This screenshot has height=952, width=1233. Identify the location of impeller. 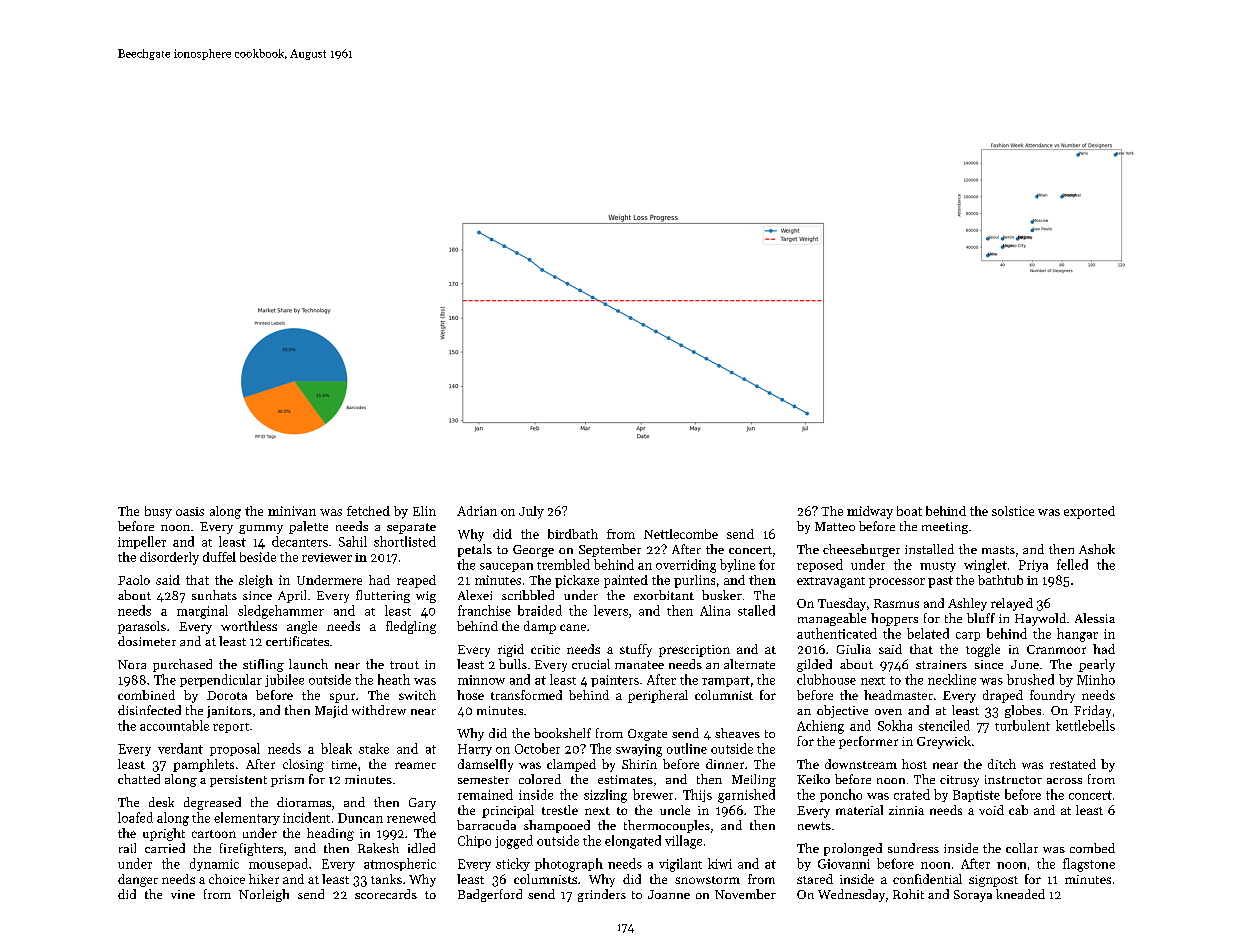
(142, 542).
